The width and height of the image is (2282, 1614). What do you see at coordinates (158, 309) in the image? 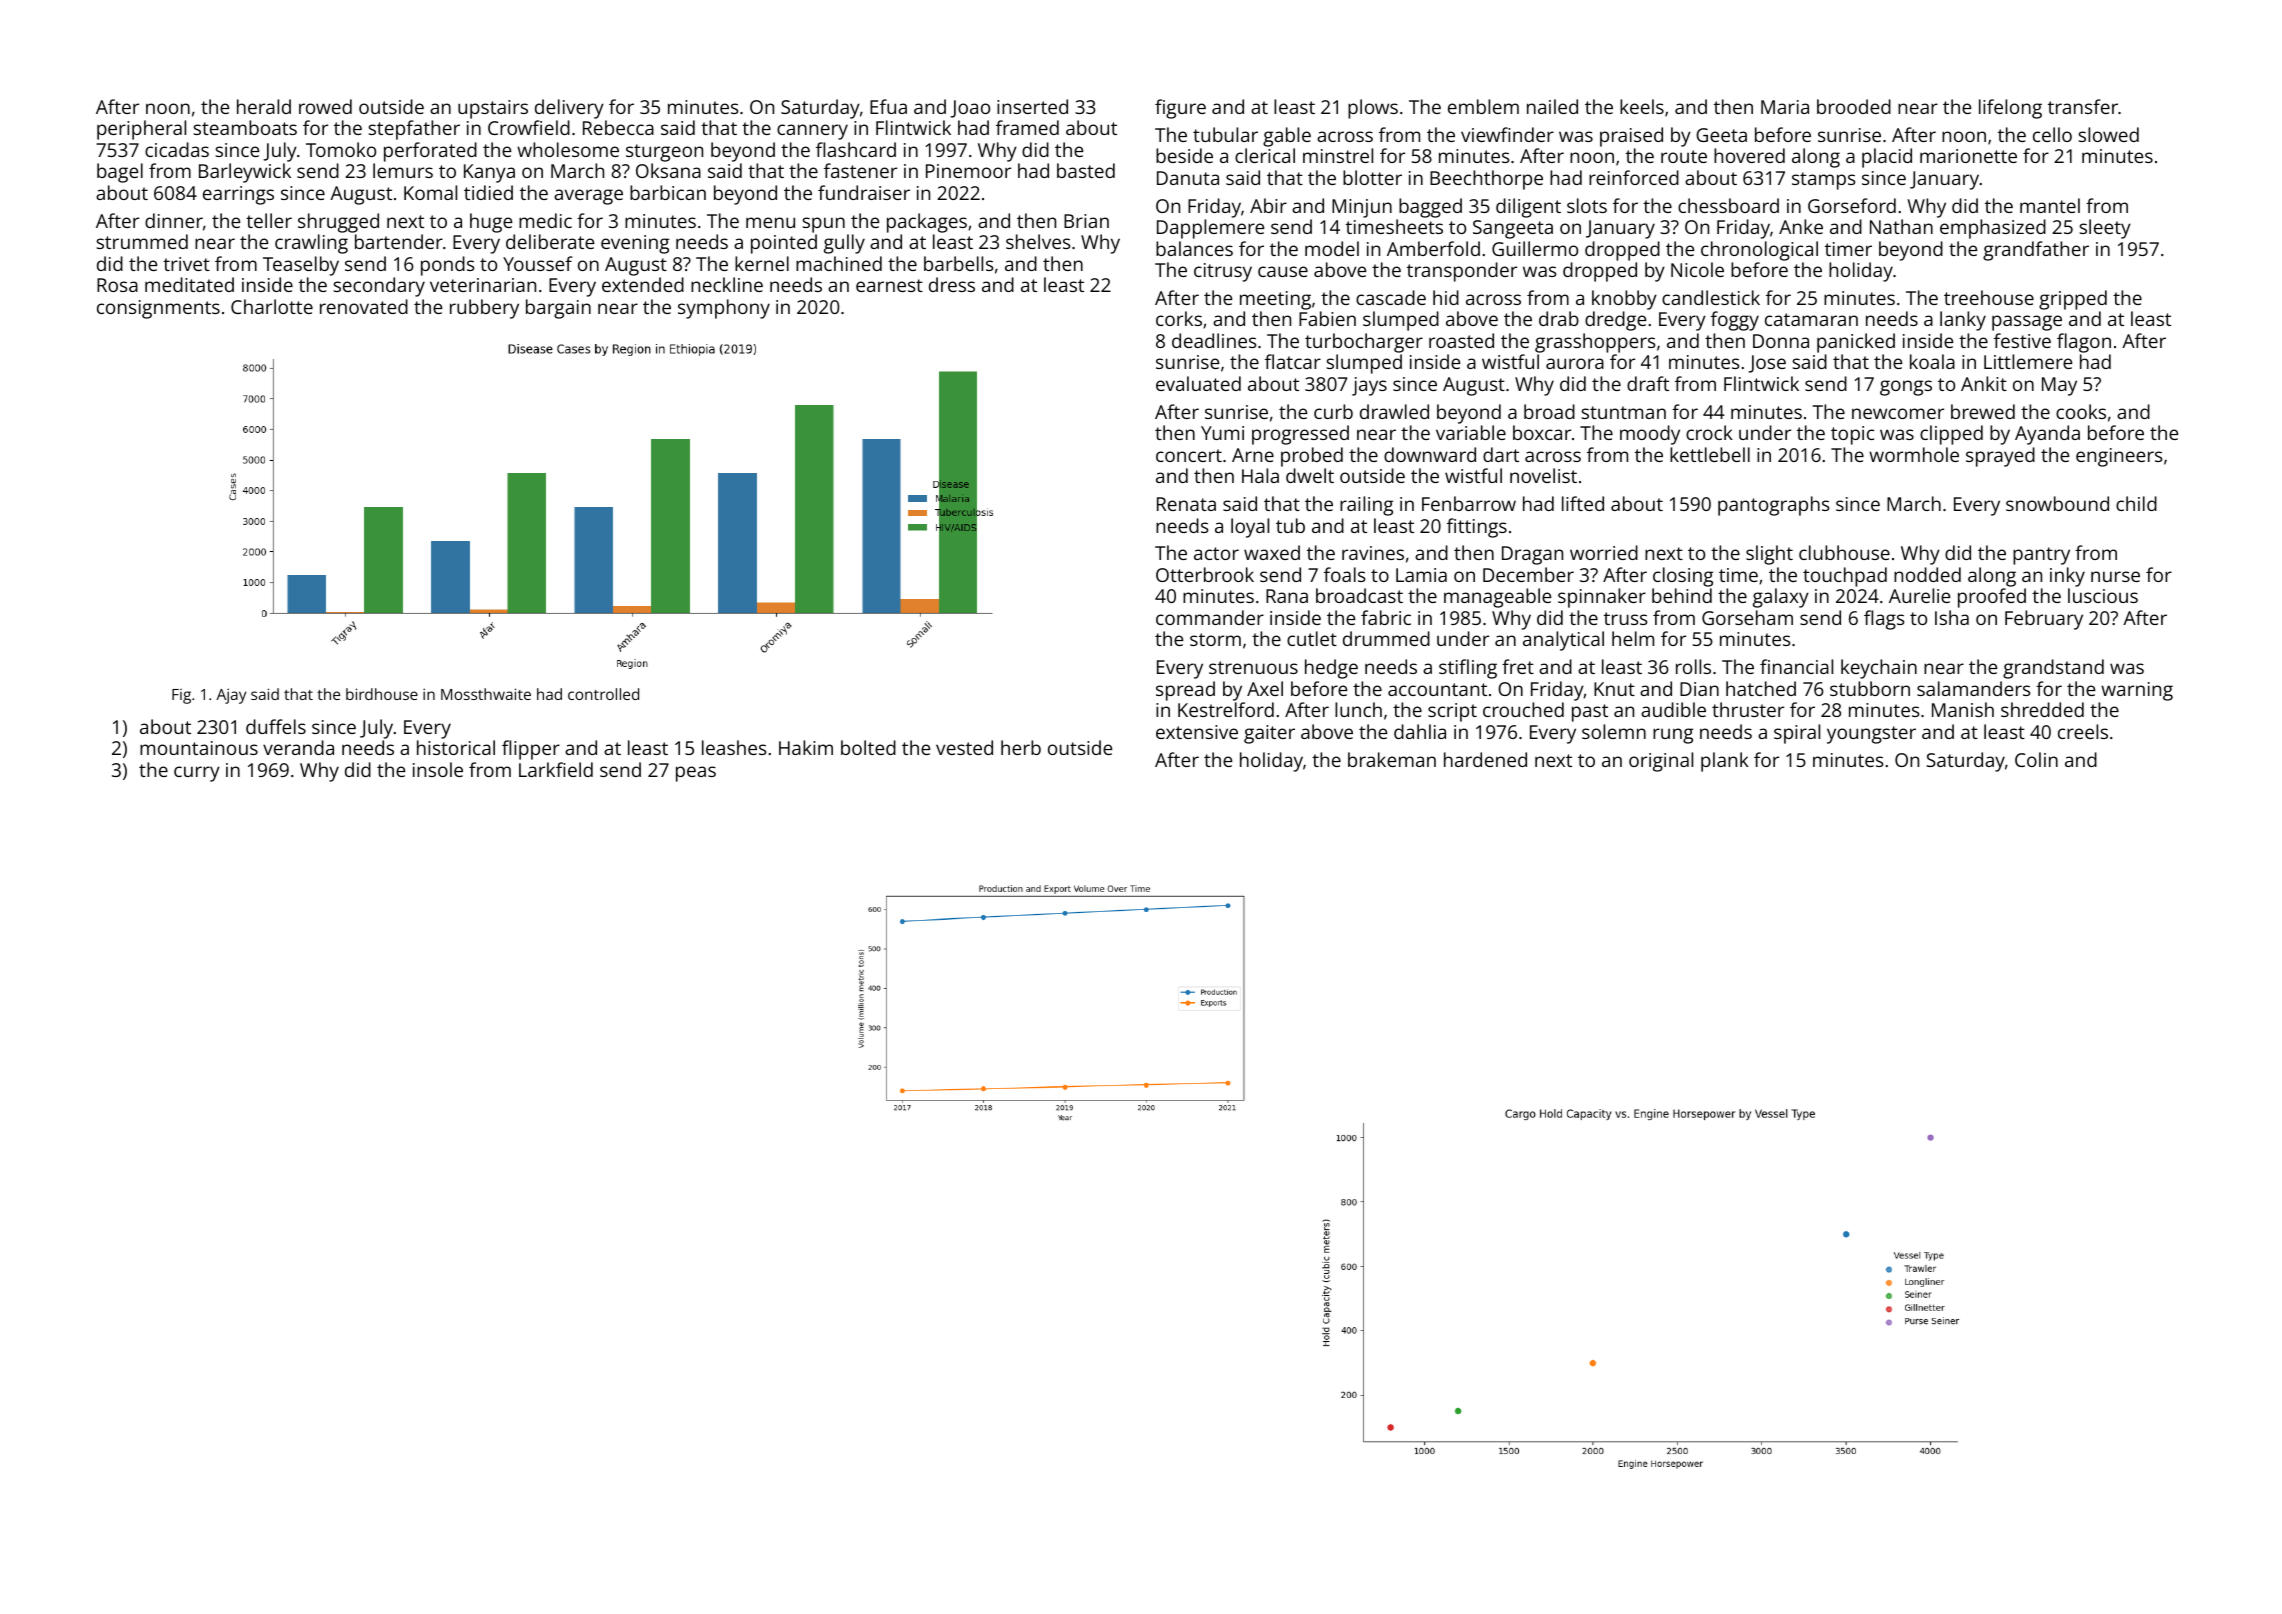
I see `consignments` at bounding box center [158, 309].
